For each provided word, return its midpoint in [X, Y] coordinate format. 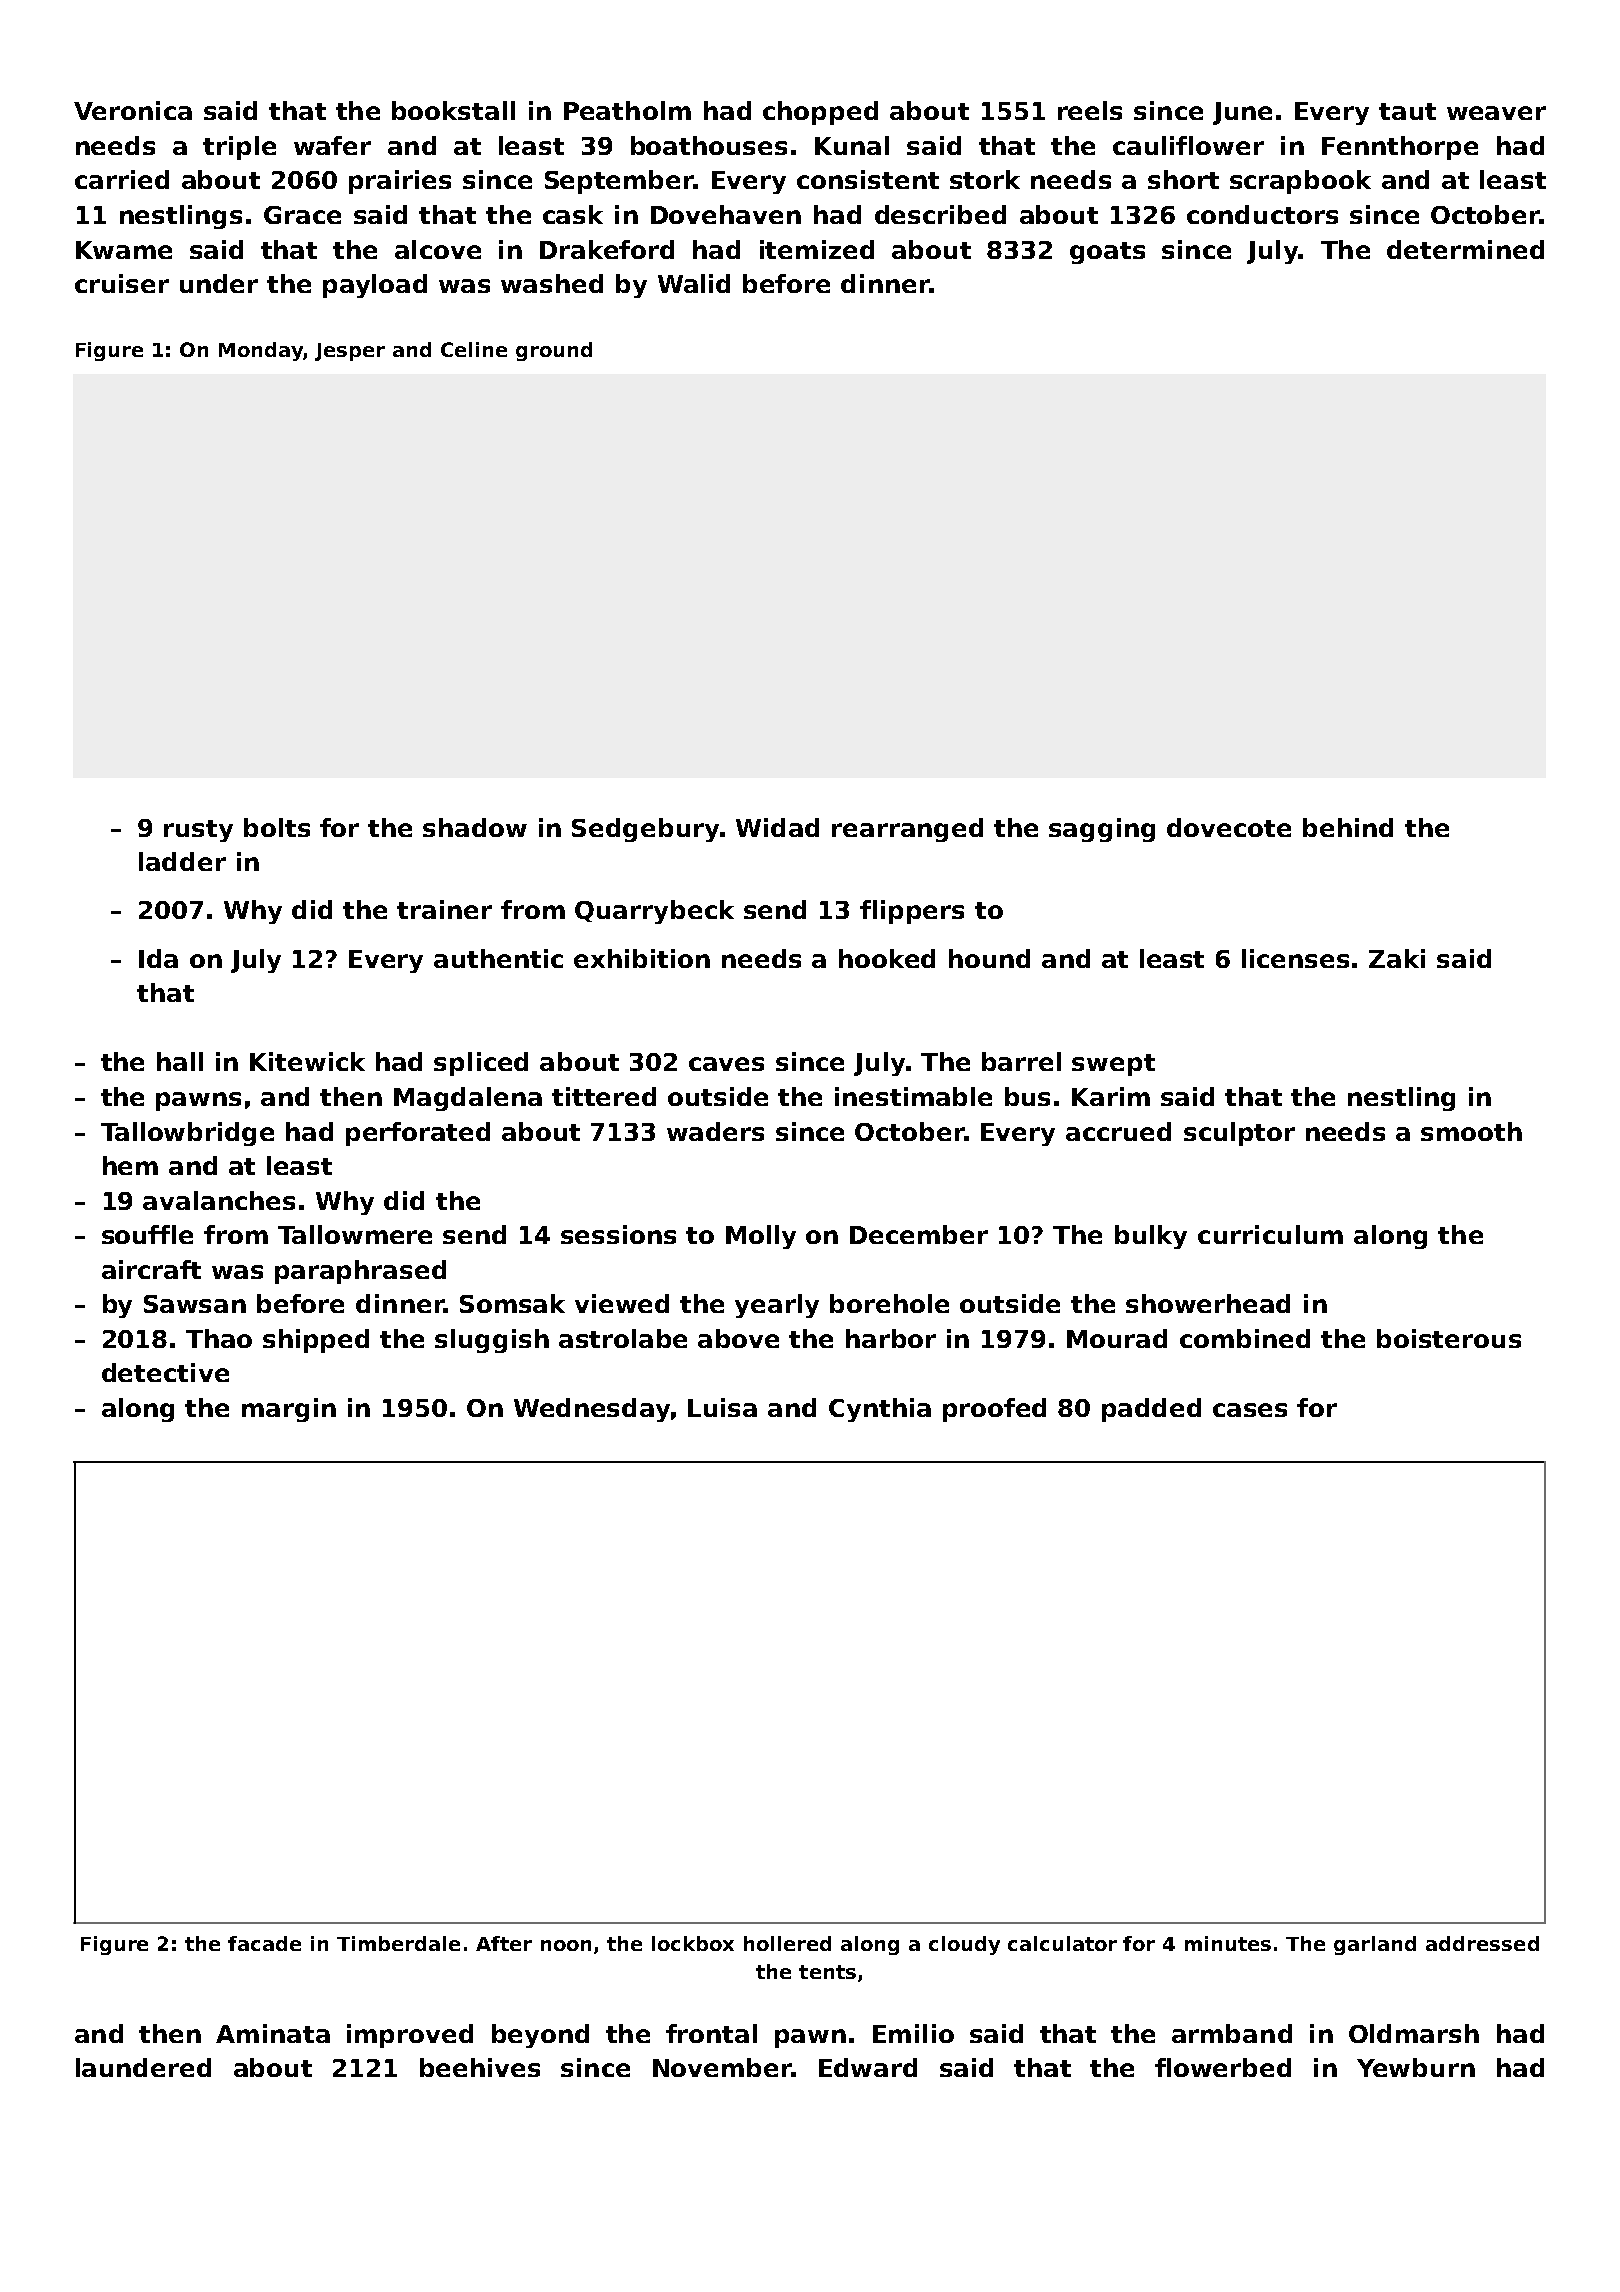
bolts [277, 827]
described [940, 214]
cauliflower [1188, 145]
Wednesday [592, 1410]
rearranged [907, 830]
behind [1348, 827]
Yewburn [1416, 2067]
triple [239, 148]
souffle [147, 1234]
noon [566, 1945]
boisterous [1449, 1338]
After [504, 1943]
